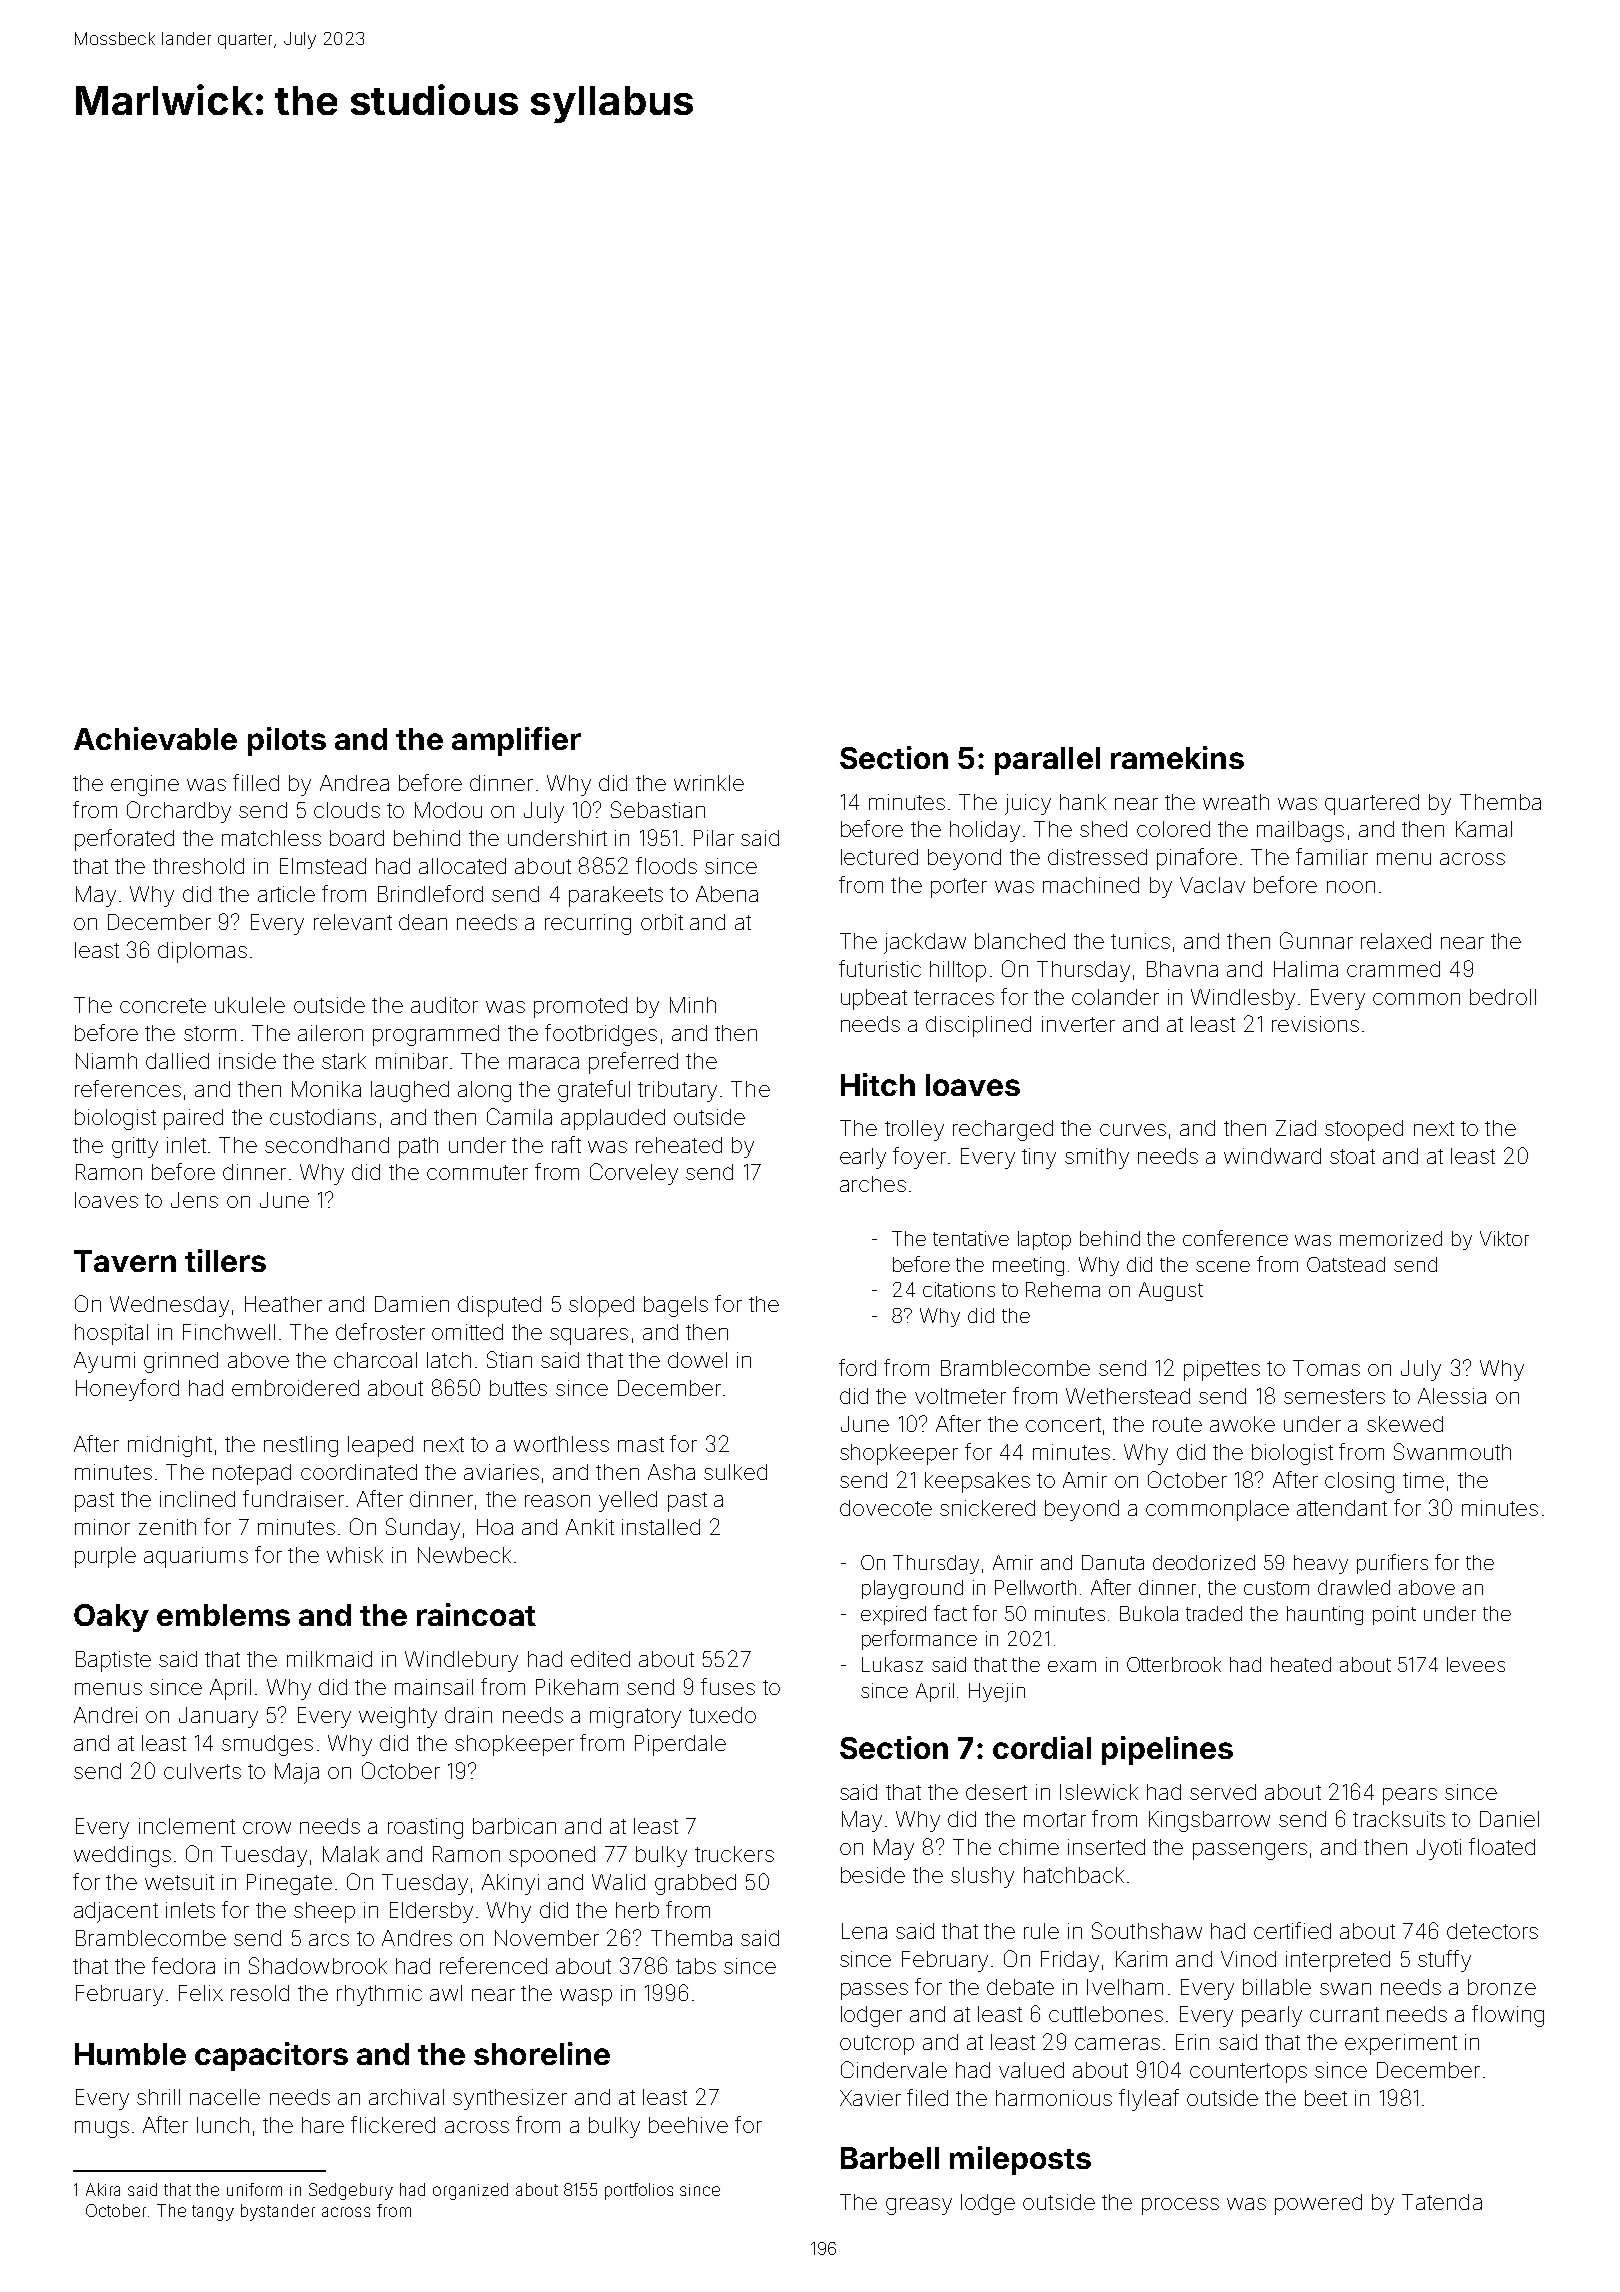  I want to click on Andrei, so click(105, 1715).
